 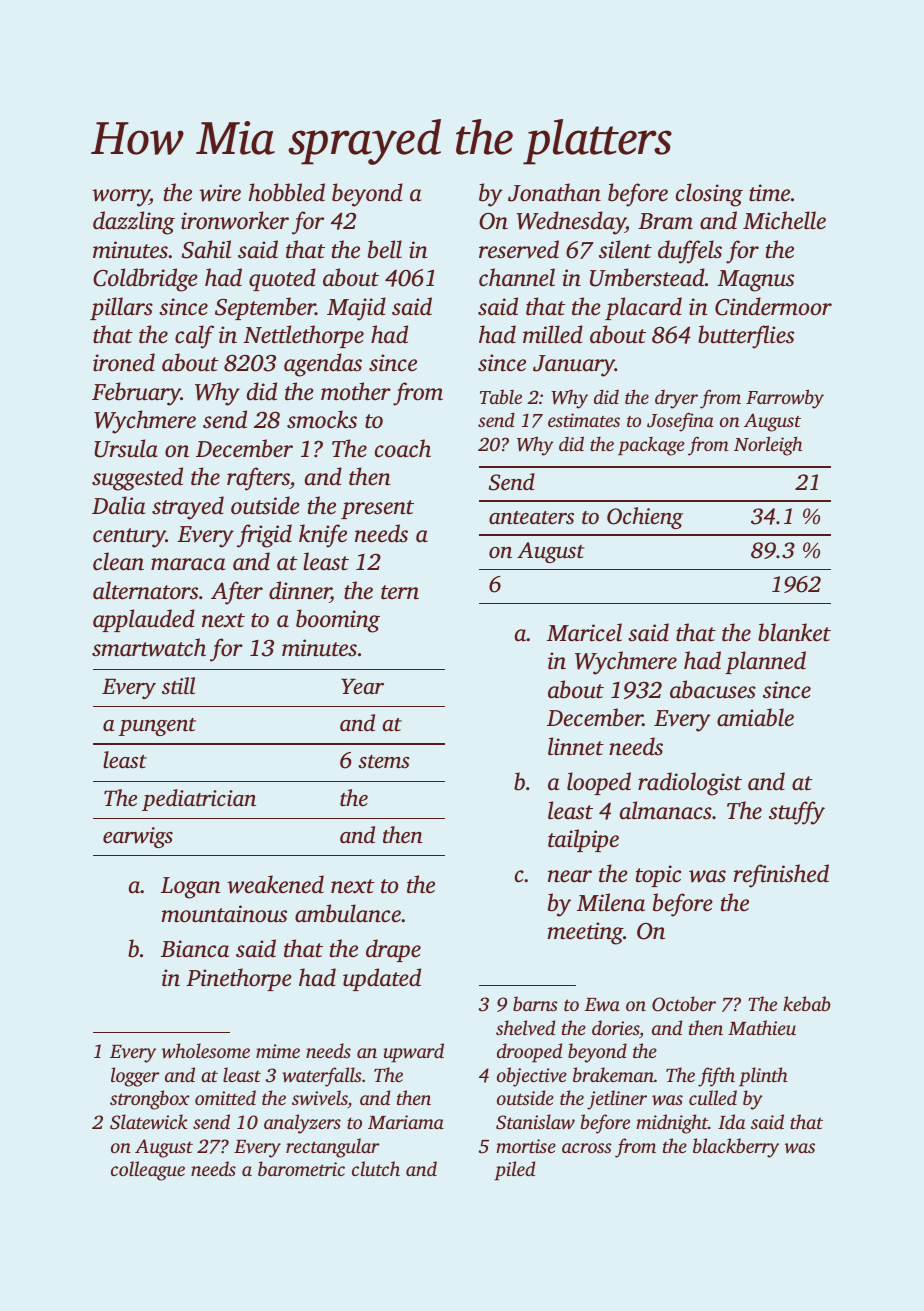 What do you see at coordinates (157, 727) in the document?
I see `pungent` at bounding box center [157, 727].
